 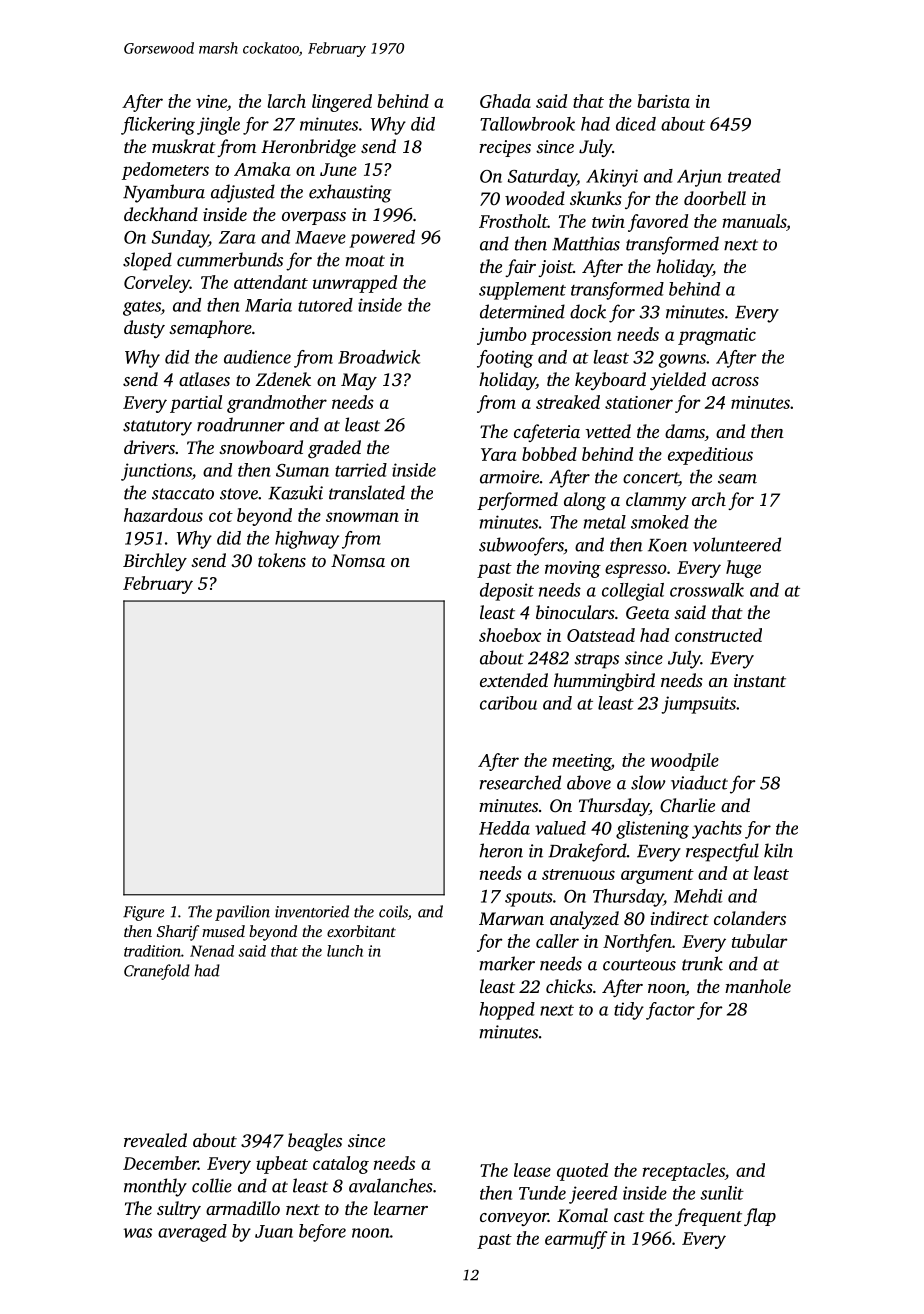 What do you see at coordinates (663, 101) in the screenshot?
I see `barista` at bounding box center [663, 101].
